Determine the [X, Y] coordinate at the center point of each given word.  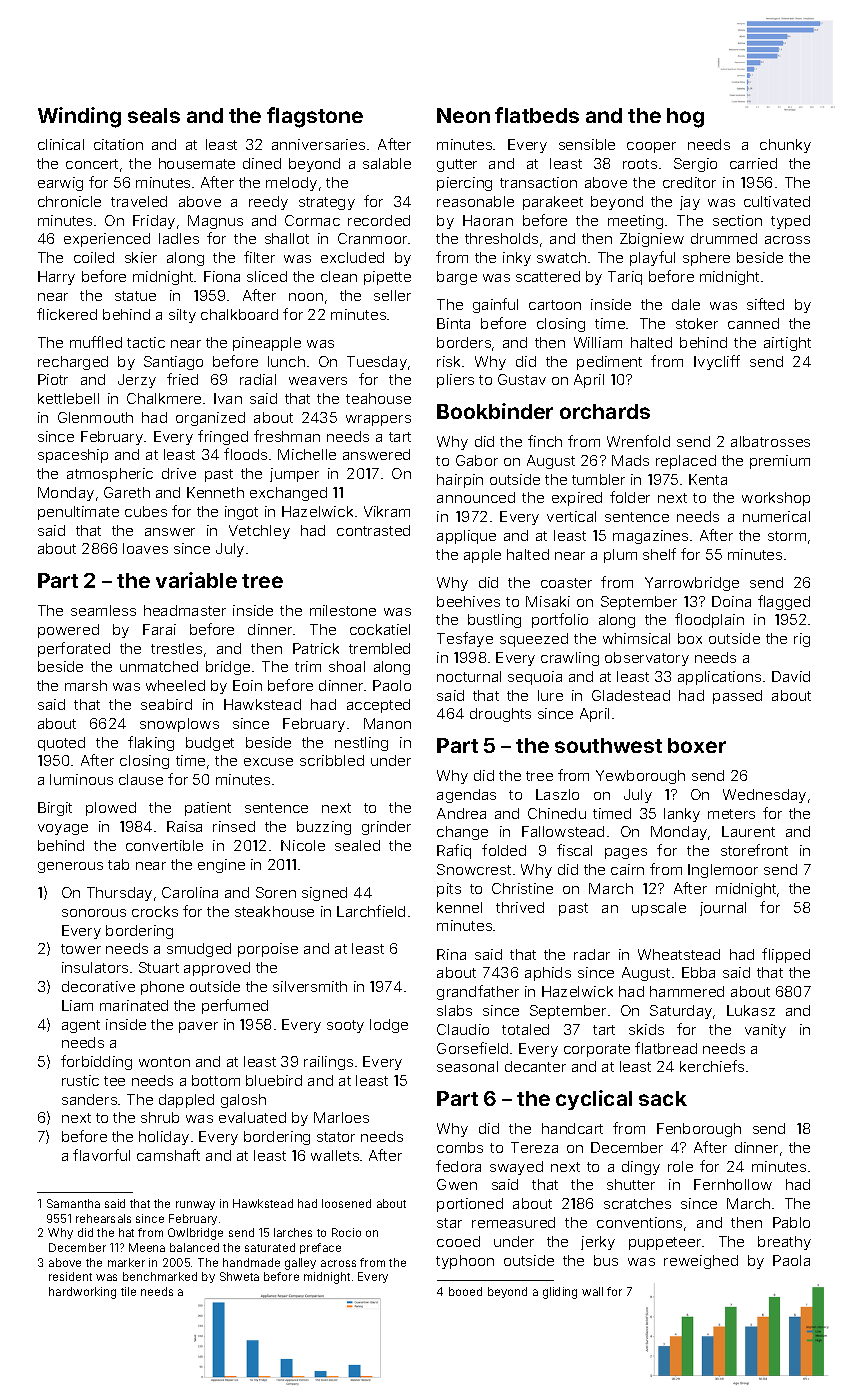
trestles [176, 648]
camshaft [168, 1155]
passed [737, 697]
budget [210, 744]
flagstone [315, 117]
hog [685, 118]
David [791, 676]
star [449, 1223]
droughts [500, 715]
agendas [466, 796]
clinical [61, 144]
